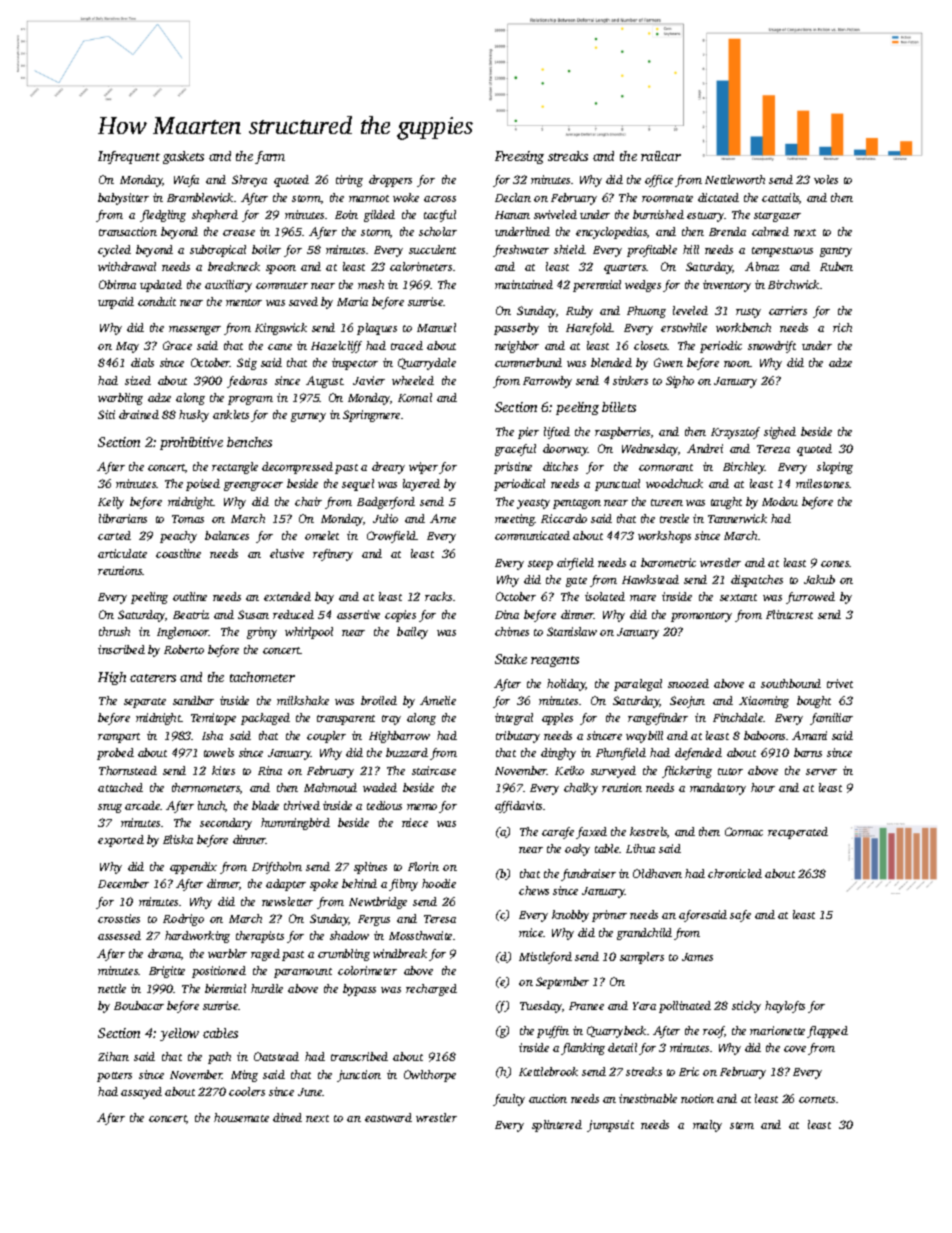  What do you see at coordinates (153, 678) in the image?
I see `caterers` at bounding box center [153, 678].
